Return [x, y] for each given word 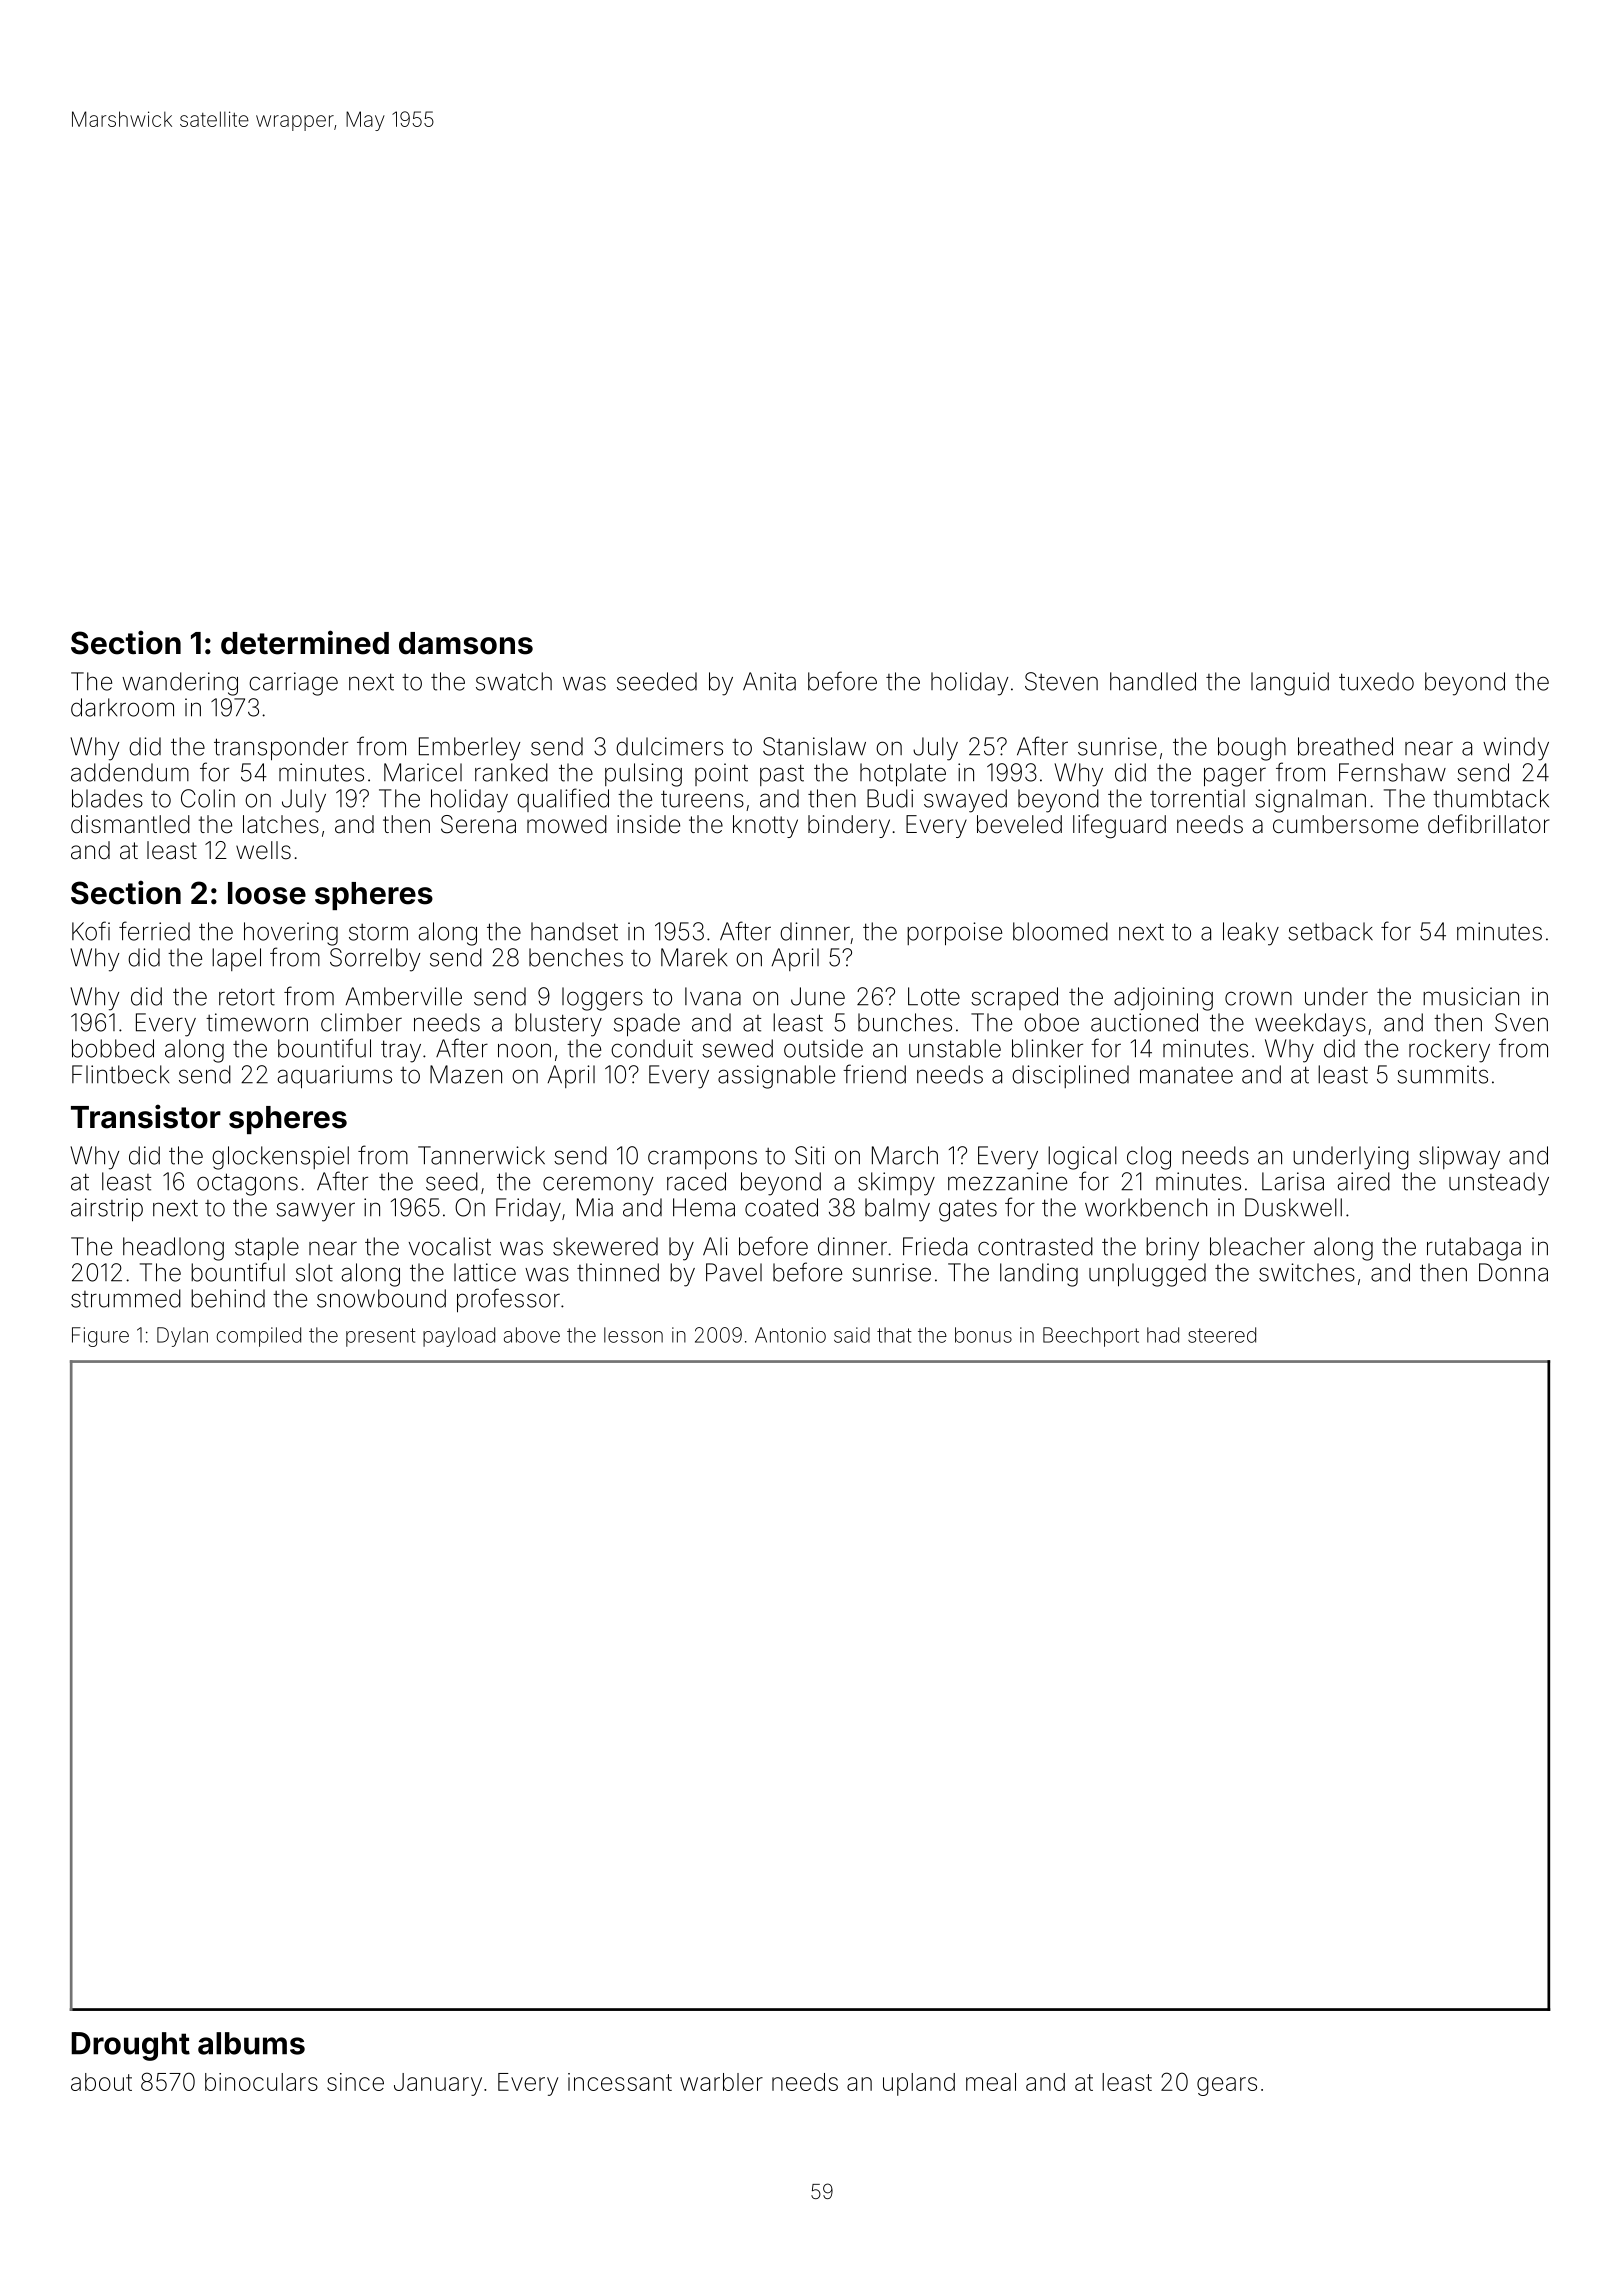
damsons [466, 643]
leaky [1251, 934]
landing [1039, 1275]
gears [1227, 2086]
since [355, 2082]
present [381, 1337]
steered [1222, 1335]
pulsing [643, 775]
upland [919, 2084]
